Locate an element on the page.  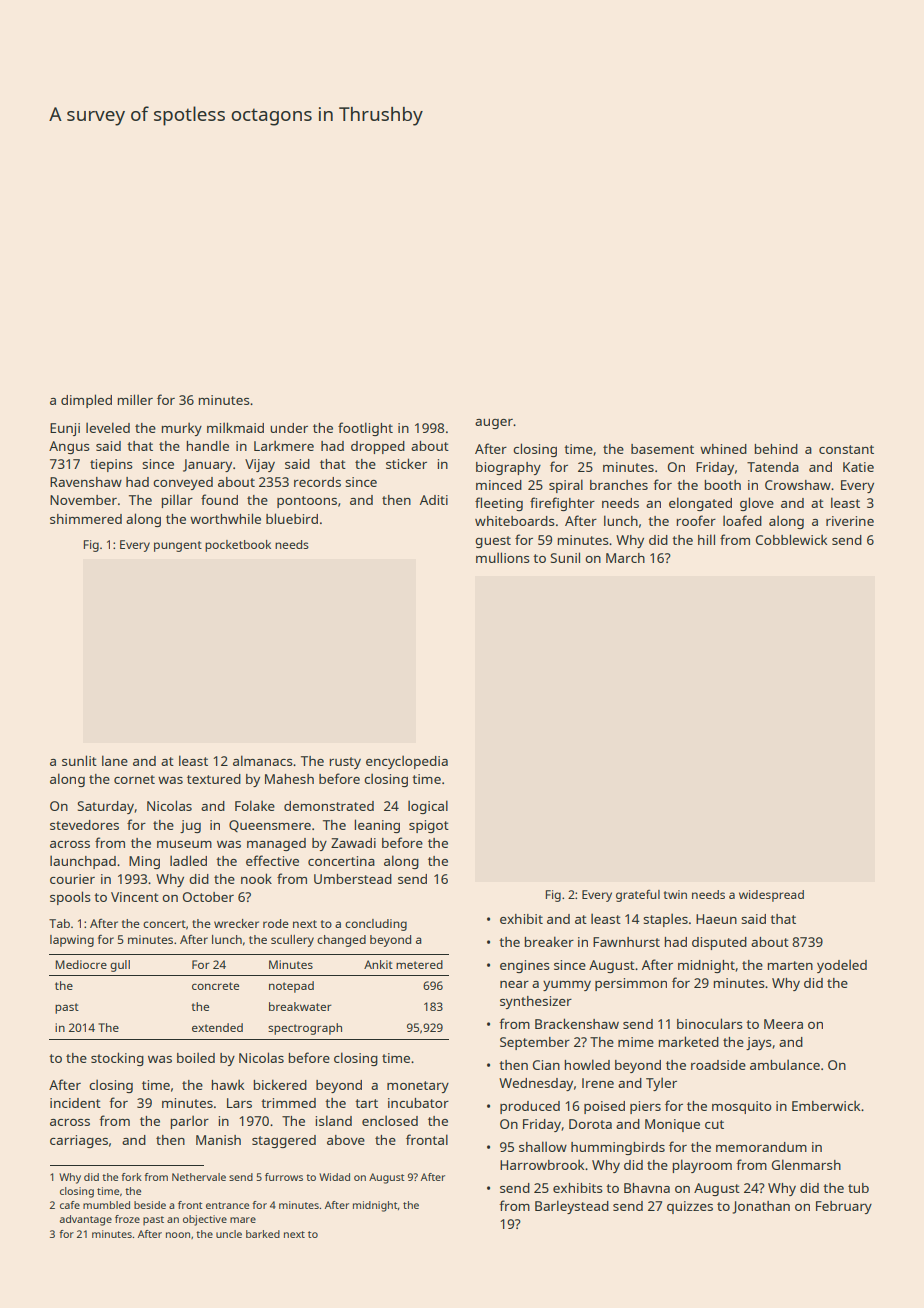
Queensmere is located at coordinates (270, 826).
